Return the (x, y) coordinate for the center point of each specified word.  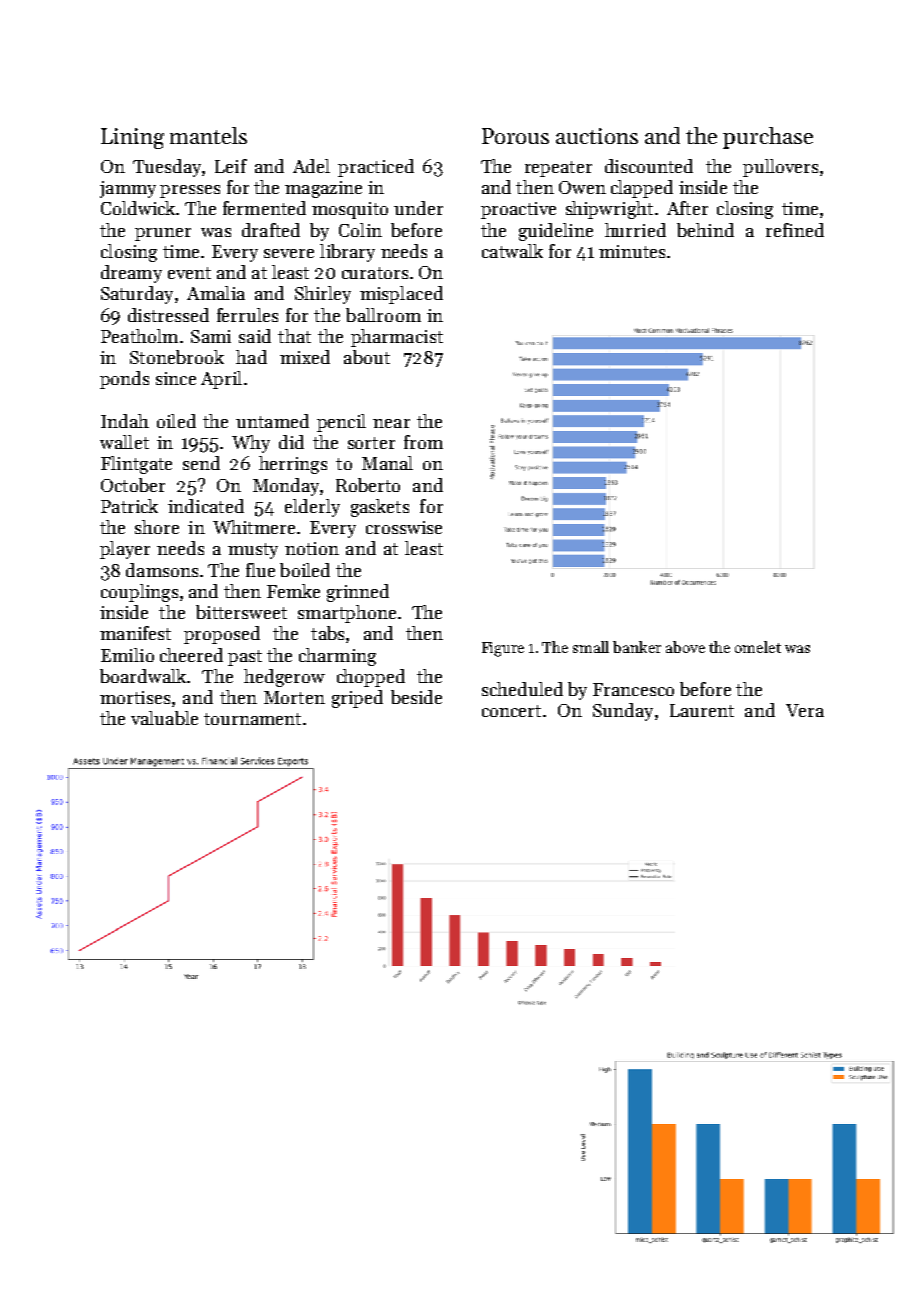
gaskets (380, 508)
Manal (387, 463)
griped (357, 699)
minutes (632, 251)
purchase (768, 138)
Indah (125, 421)
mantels (208, 135)
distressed (168, 315)
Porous (515, 136)
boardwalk (143, 676)
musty (253, 551)
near (391, 423)
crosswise (404, 527)
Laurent (702, 710)
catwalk (512, 251)
